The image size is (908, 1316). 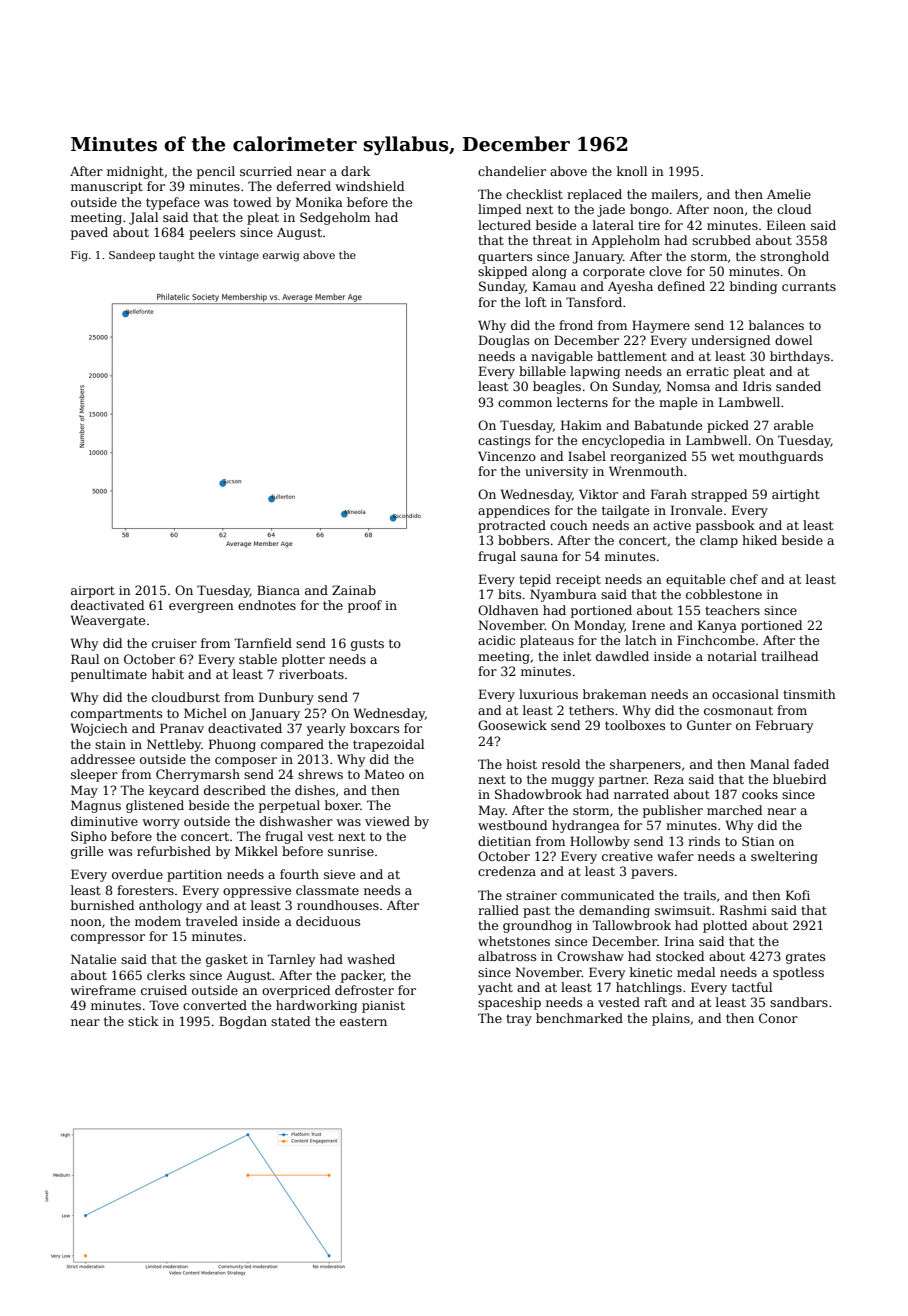 I want to click on Zainab, so click(x=354, y=590).
